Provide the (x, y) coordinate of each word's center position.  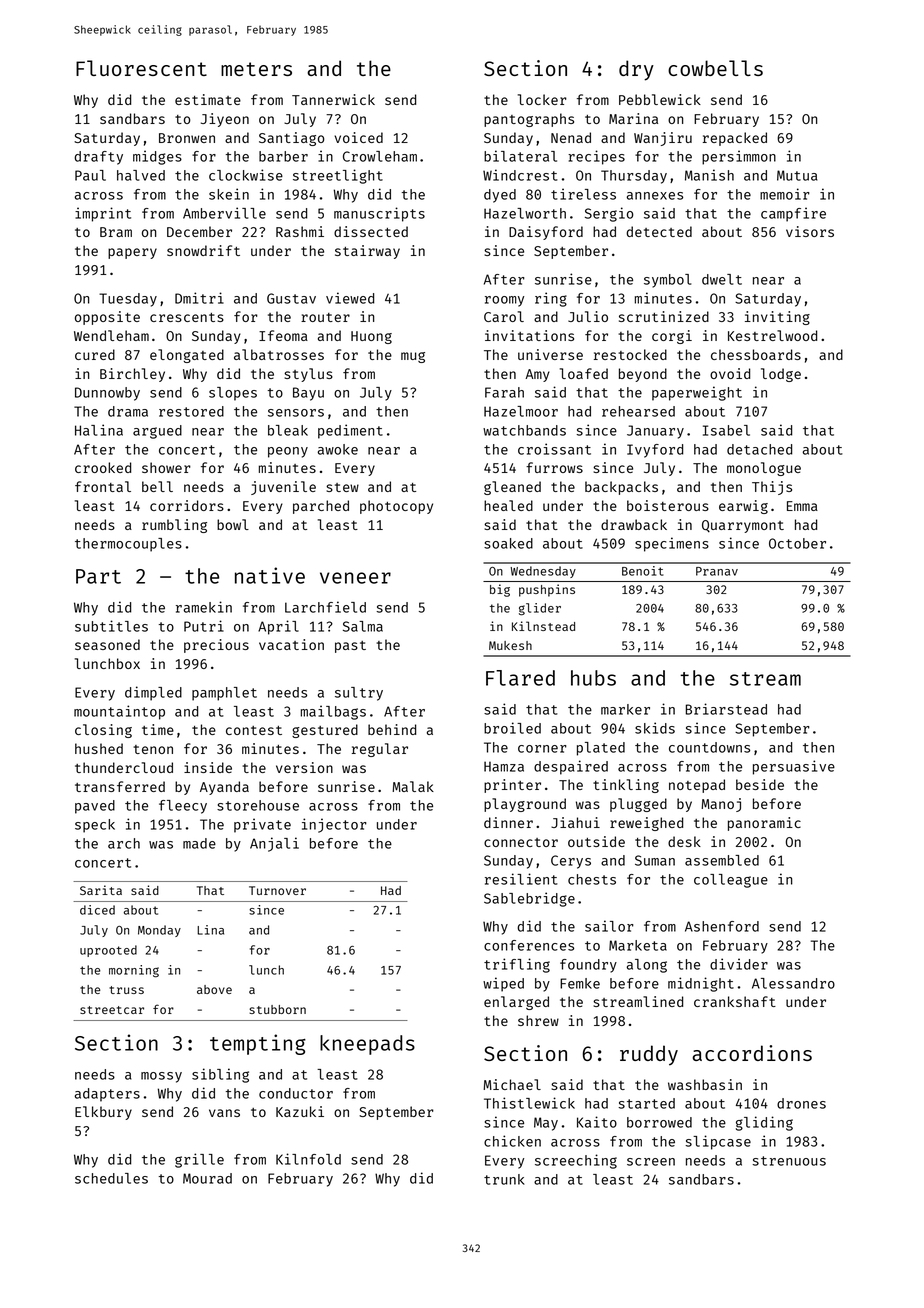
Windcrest (520, 175)
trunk (504, 1179)
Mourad (207, 1178)
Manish (709, 175)
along (647, 966)
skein (229, 194)
